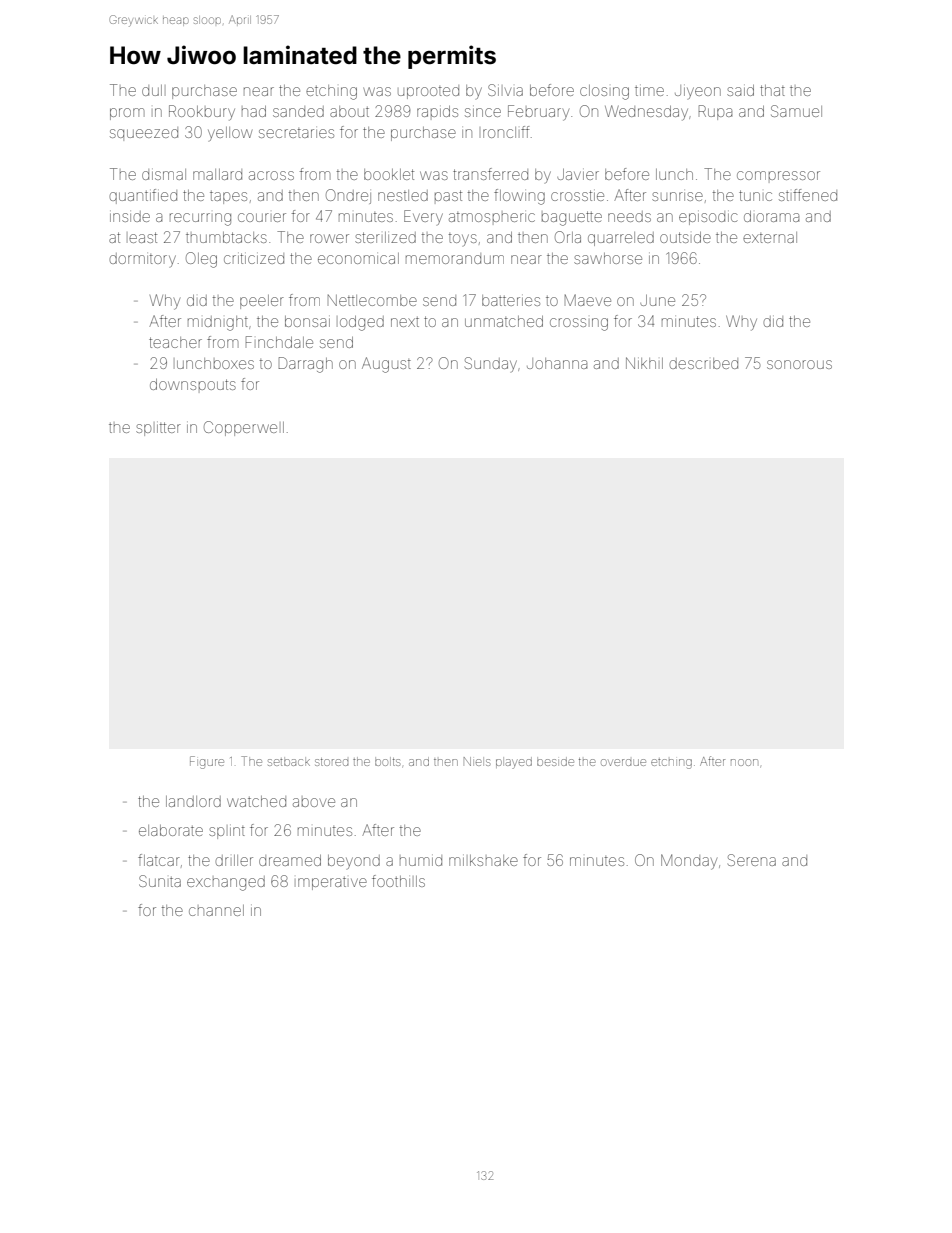 This image has height=1233, width=952. Describe the element at coordinates (349, 111) in the image. I see `about` at that location.
